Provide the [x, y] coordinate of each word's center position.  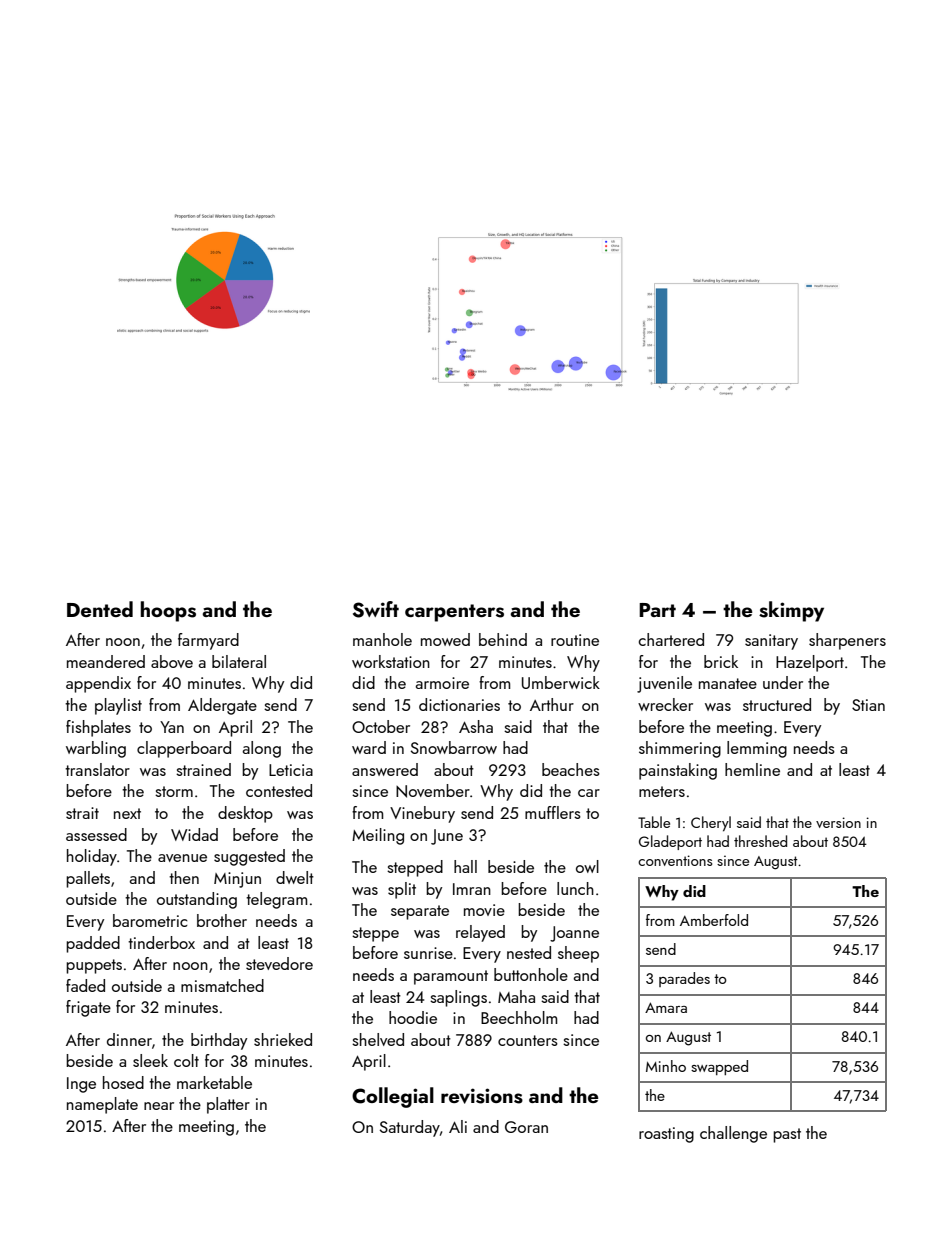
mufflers [553, 812]
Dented [100, 609]
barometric [150, 920]
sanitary [771, 642]
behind [503, 639]
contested [279, 790]
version [838, 822]
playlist [118, 706]
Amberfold [714, 920]
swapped [719, 1067]
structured [777, 704]
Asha [476, 726]
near [159, 1106]
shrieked [283, 1039]
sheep [578, 954]
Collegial [393, 1097]
